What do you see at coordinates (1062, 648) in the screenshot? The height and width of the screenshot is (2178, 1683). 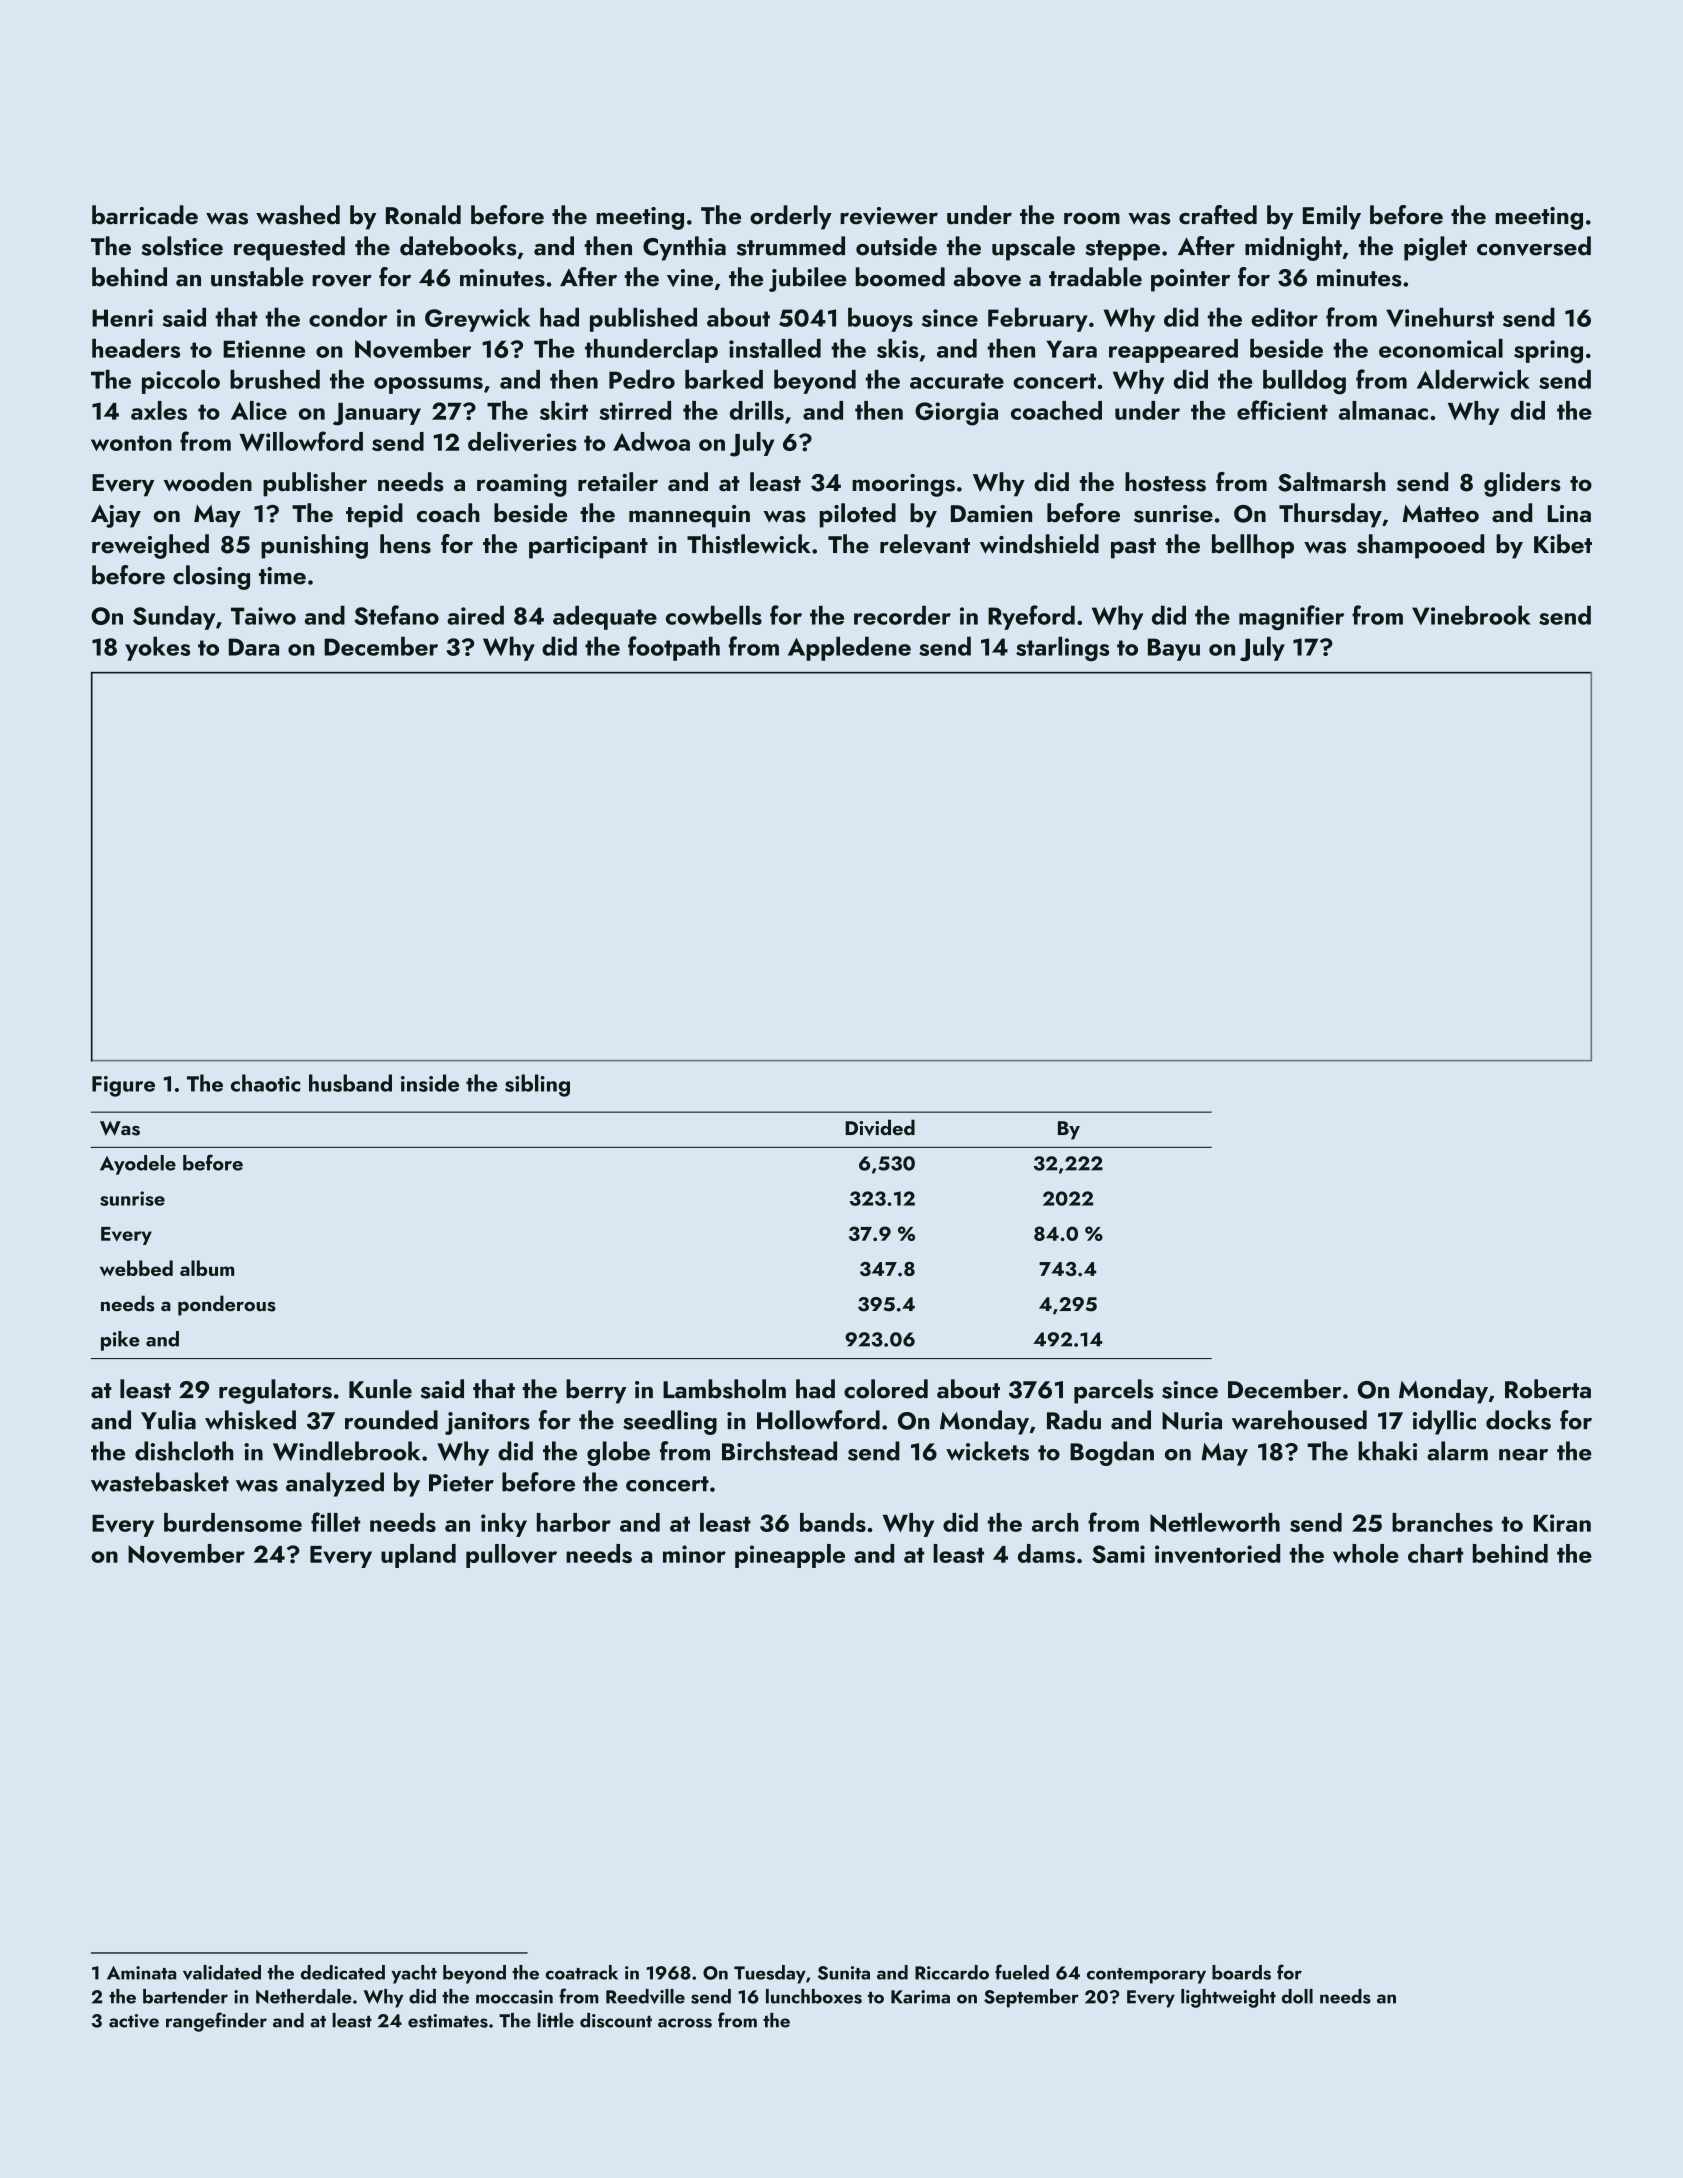 I see `starlings` at bounding box center [1062, 648].
